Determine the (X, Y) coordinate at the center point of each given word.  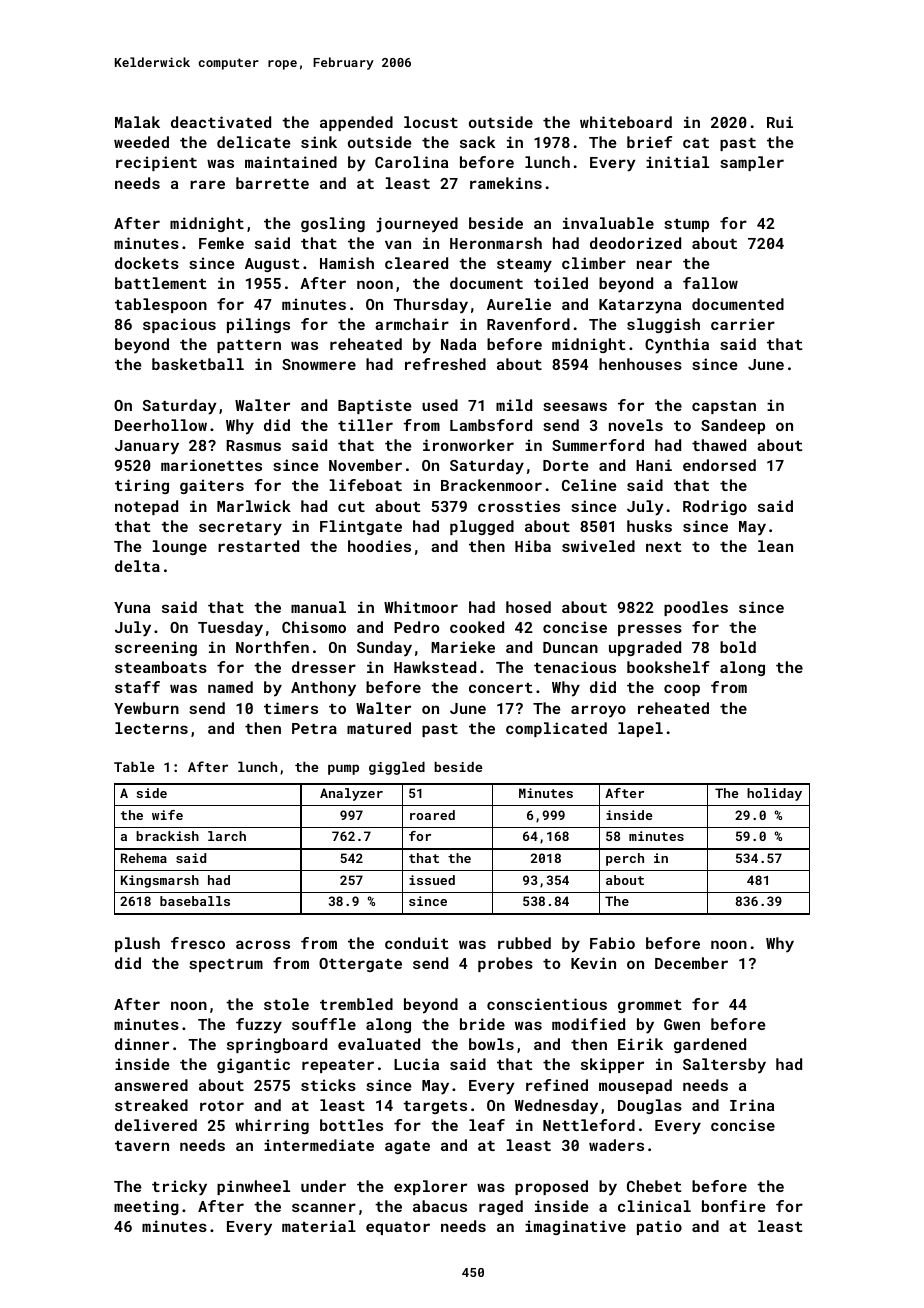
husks (649, 526)
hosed (528, 607)
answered (151, 1085)
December (691, 963)
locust (431, 122)
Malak (137, 122)
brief (649, 142)
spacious (179, 325)
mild (514, 405)
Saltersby (724, 1066)
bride (482, 1024)
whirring (272, 1126)
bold (738, 647)
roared (432, 815)
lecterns (151, 728)
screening (156, 648)
